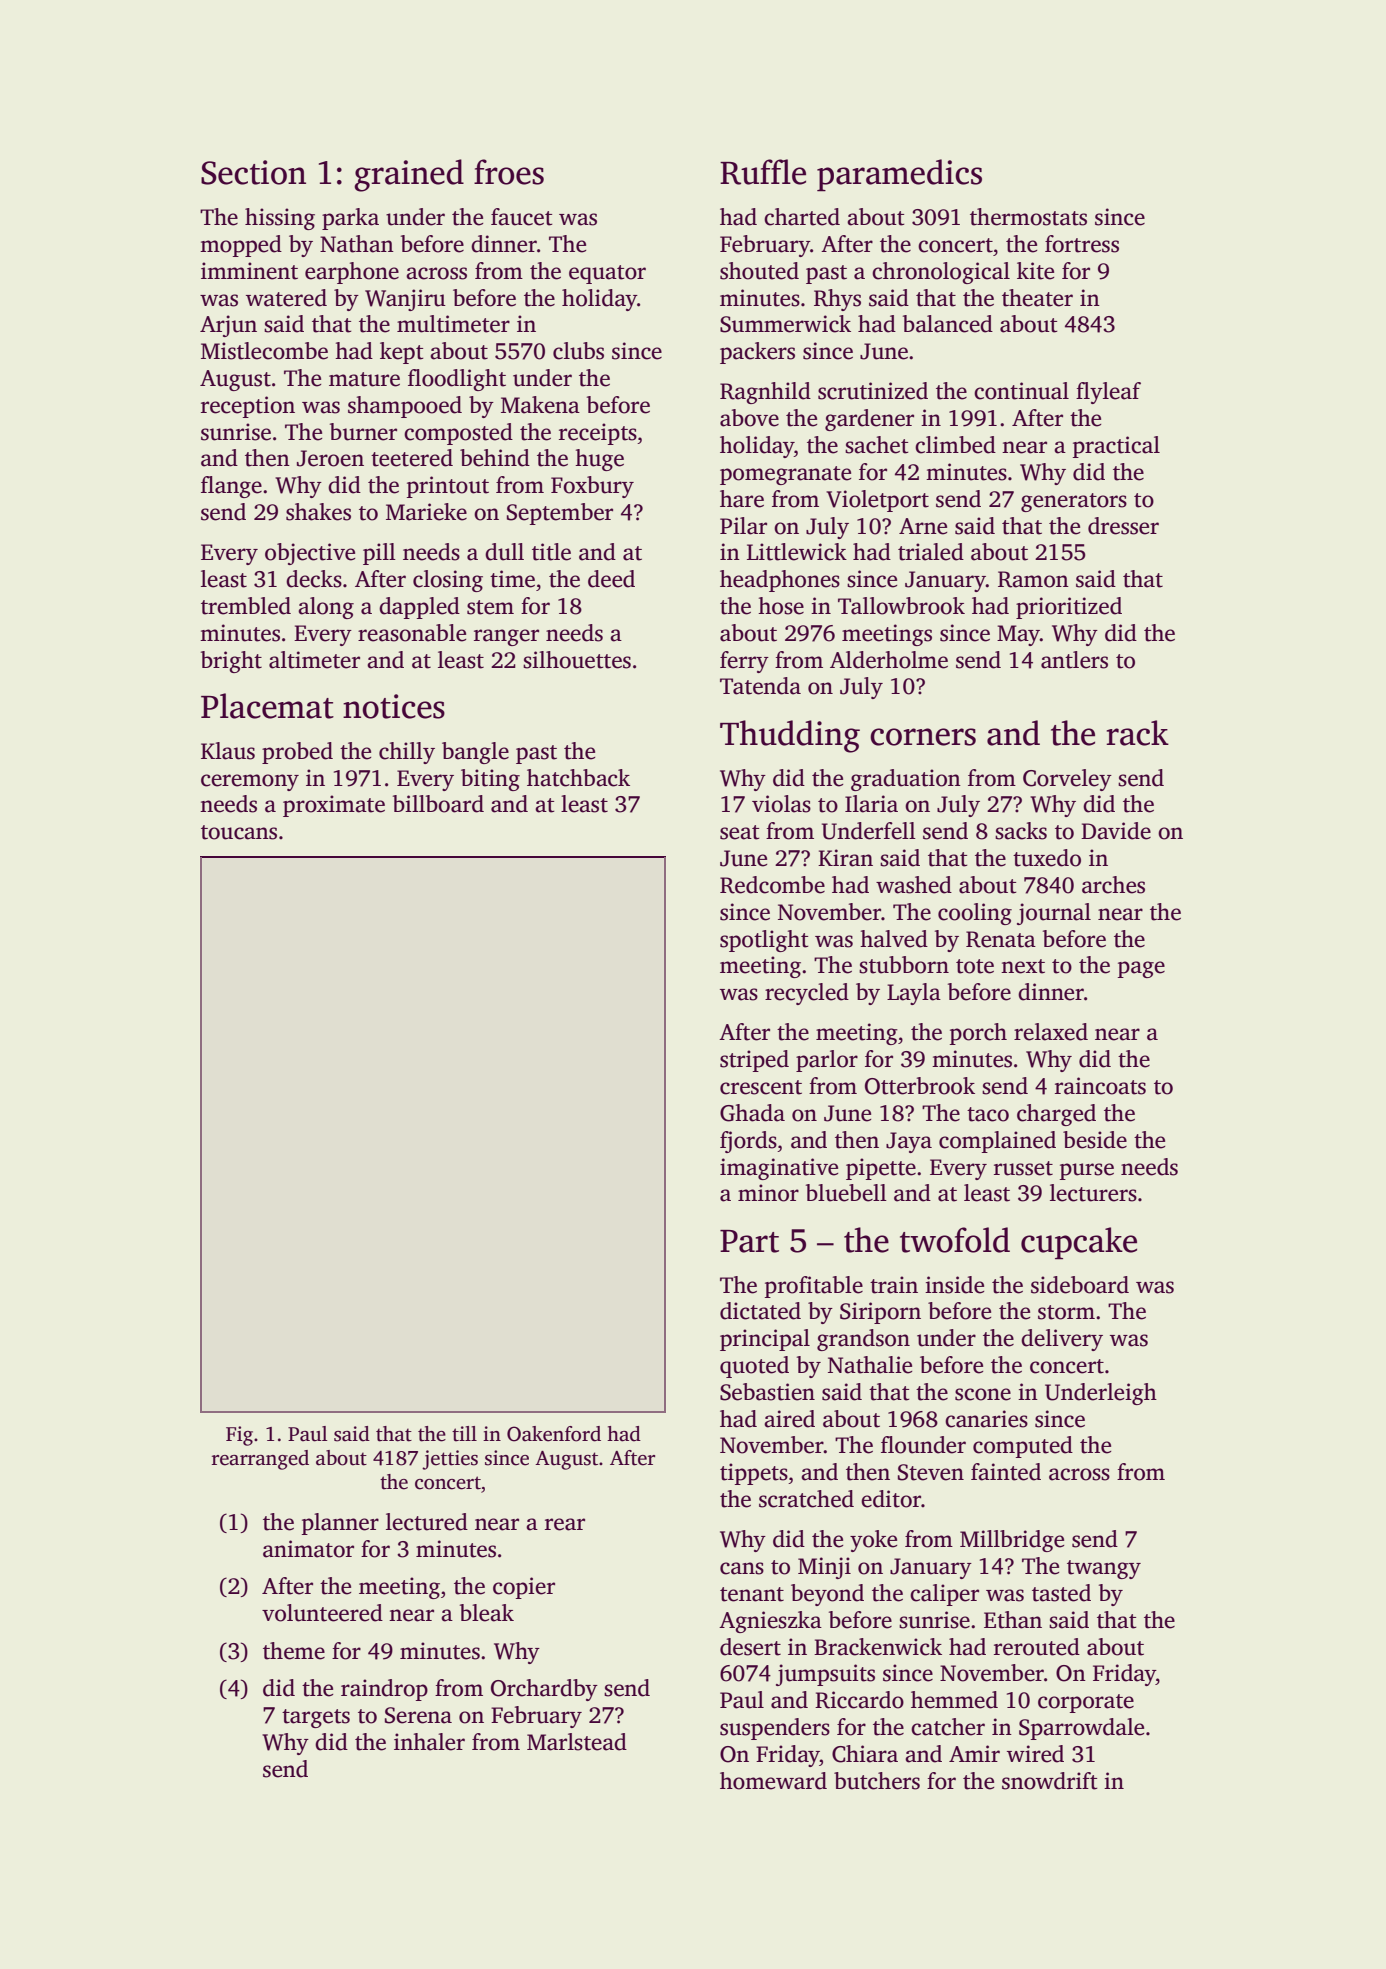  Describe the element at coordinates (250, 782) in the document. I see `ceremony` at that location.
